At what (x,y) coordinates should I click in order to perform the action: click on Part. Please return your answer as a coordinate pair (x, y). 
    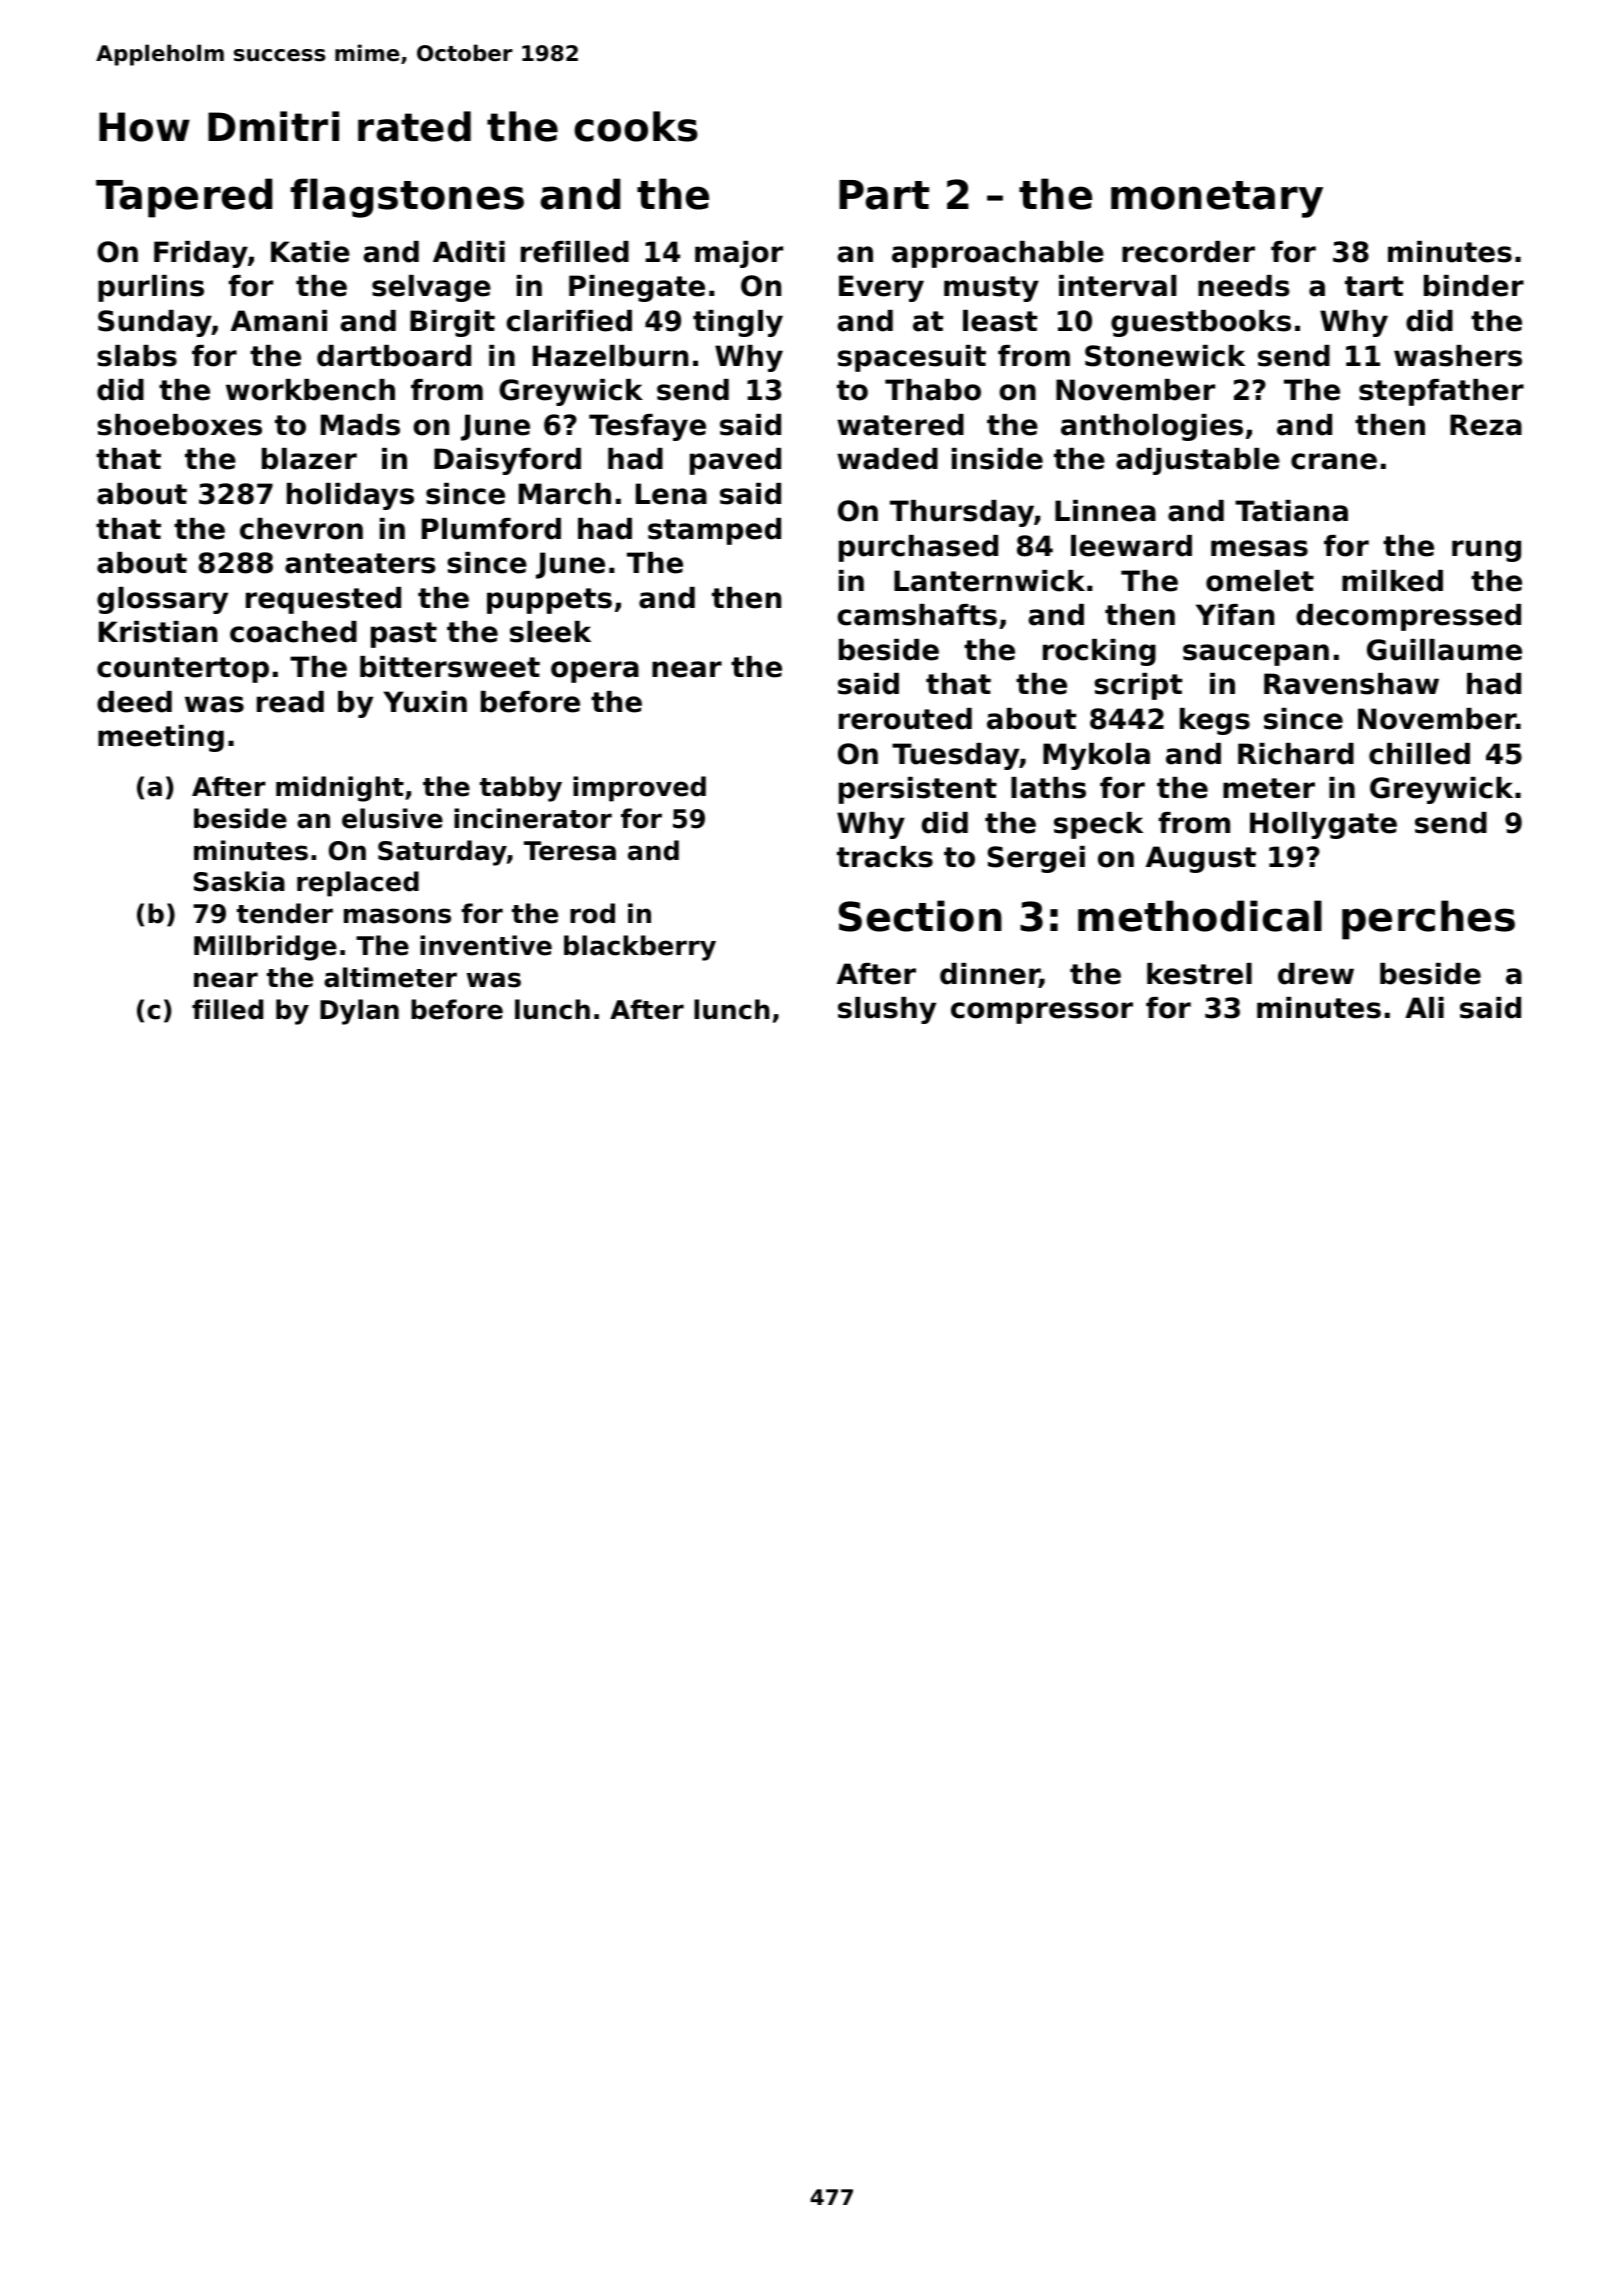
    Looking at the image, I should click on (884, 195).
